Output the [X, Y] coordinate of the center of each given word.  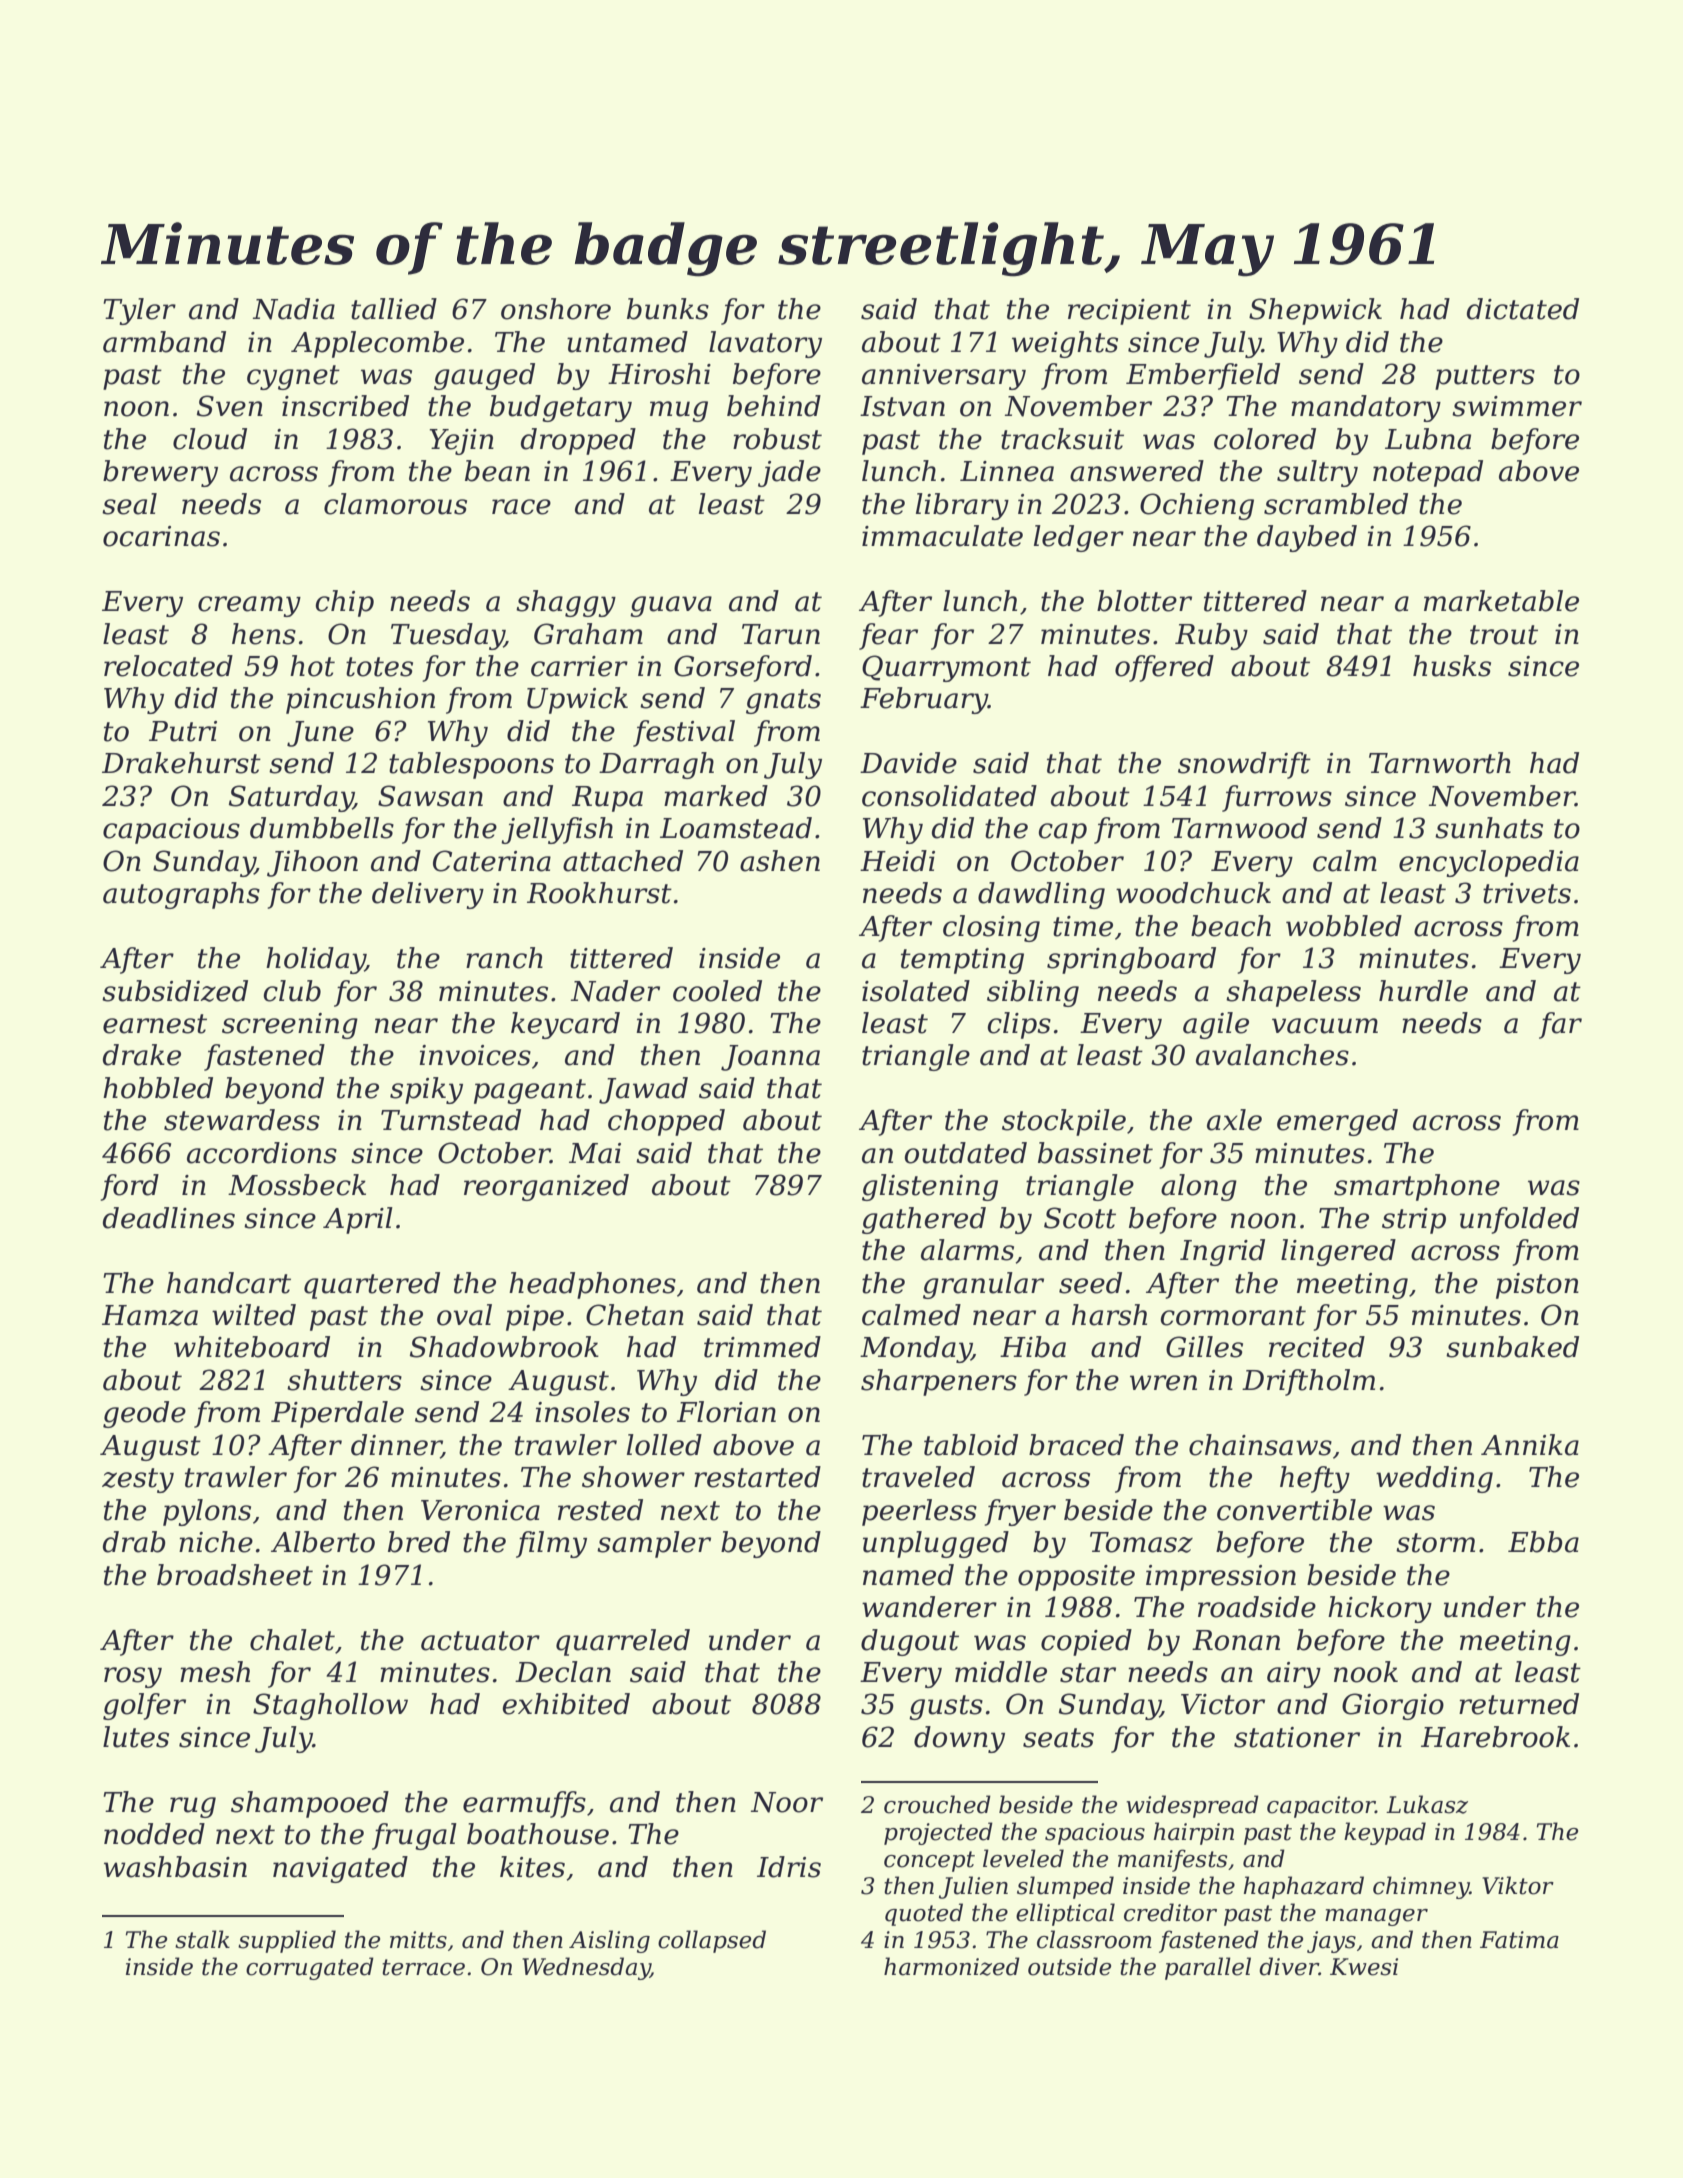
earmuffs [524, 1804]
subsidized [175, 991]
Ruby [1211, 636]
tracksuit [1062, 439]
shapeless [1293, 993]
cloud [210, 439]
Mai [595, 1153]
